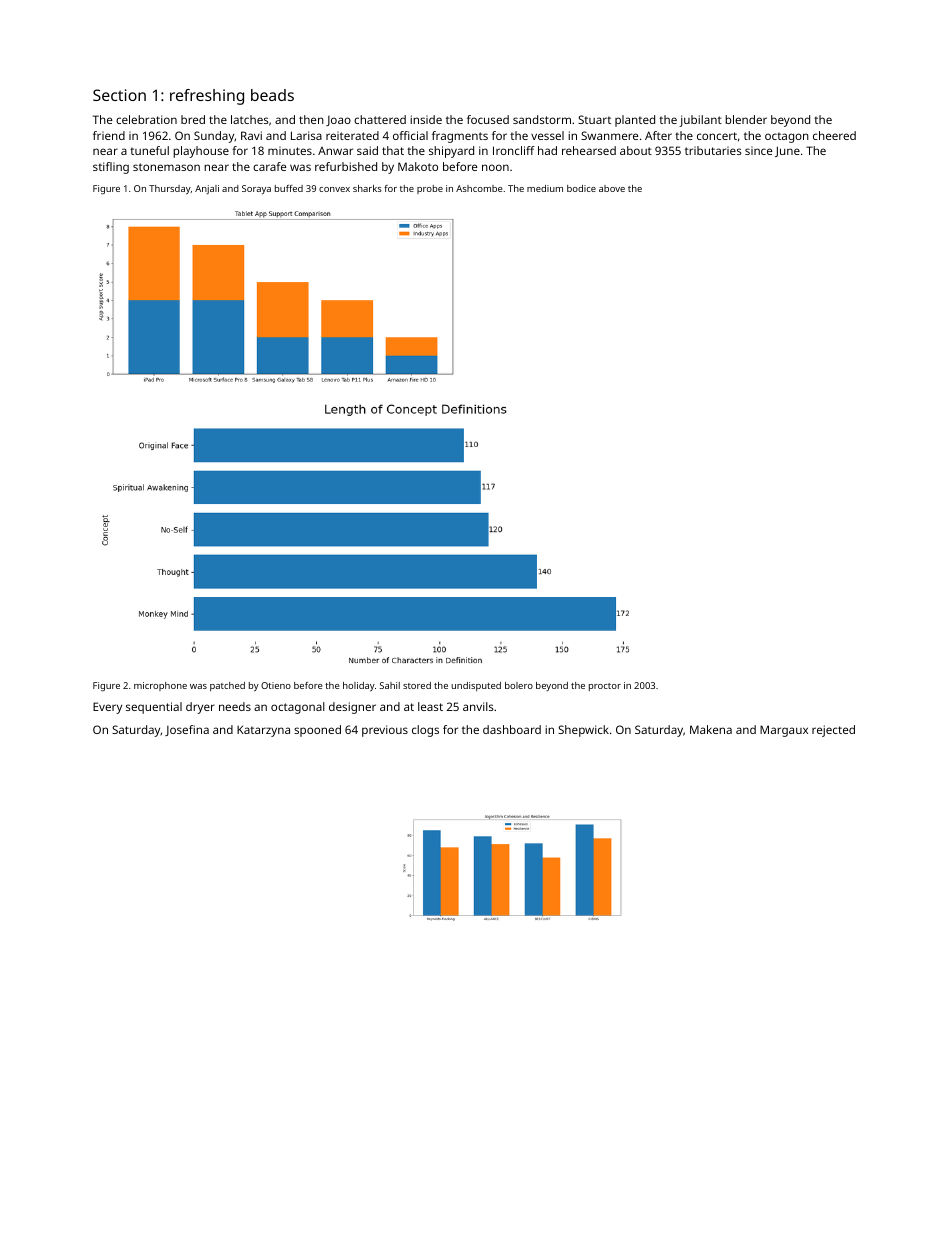 This screenshot has height=1233, width=952. What do you see at coordinates (581, 188) in the screenshot?
I see `bodice` at bounding box center [581, 188].
